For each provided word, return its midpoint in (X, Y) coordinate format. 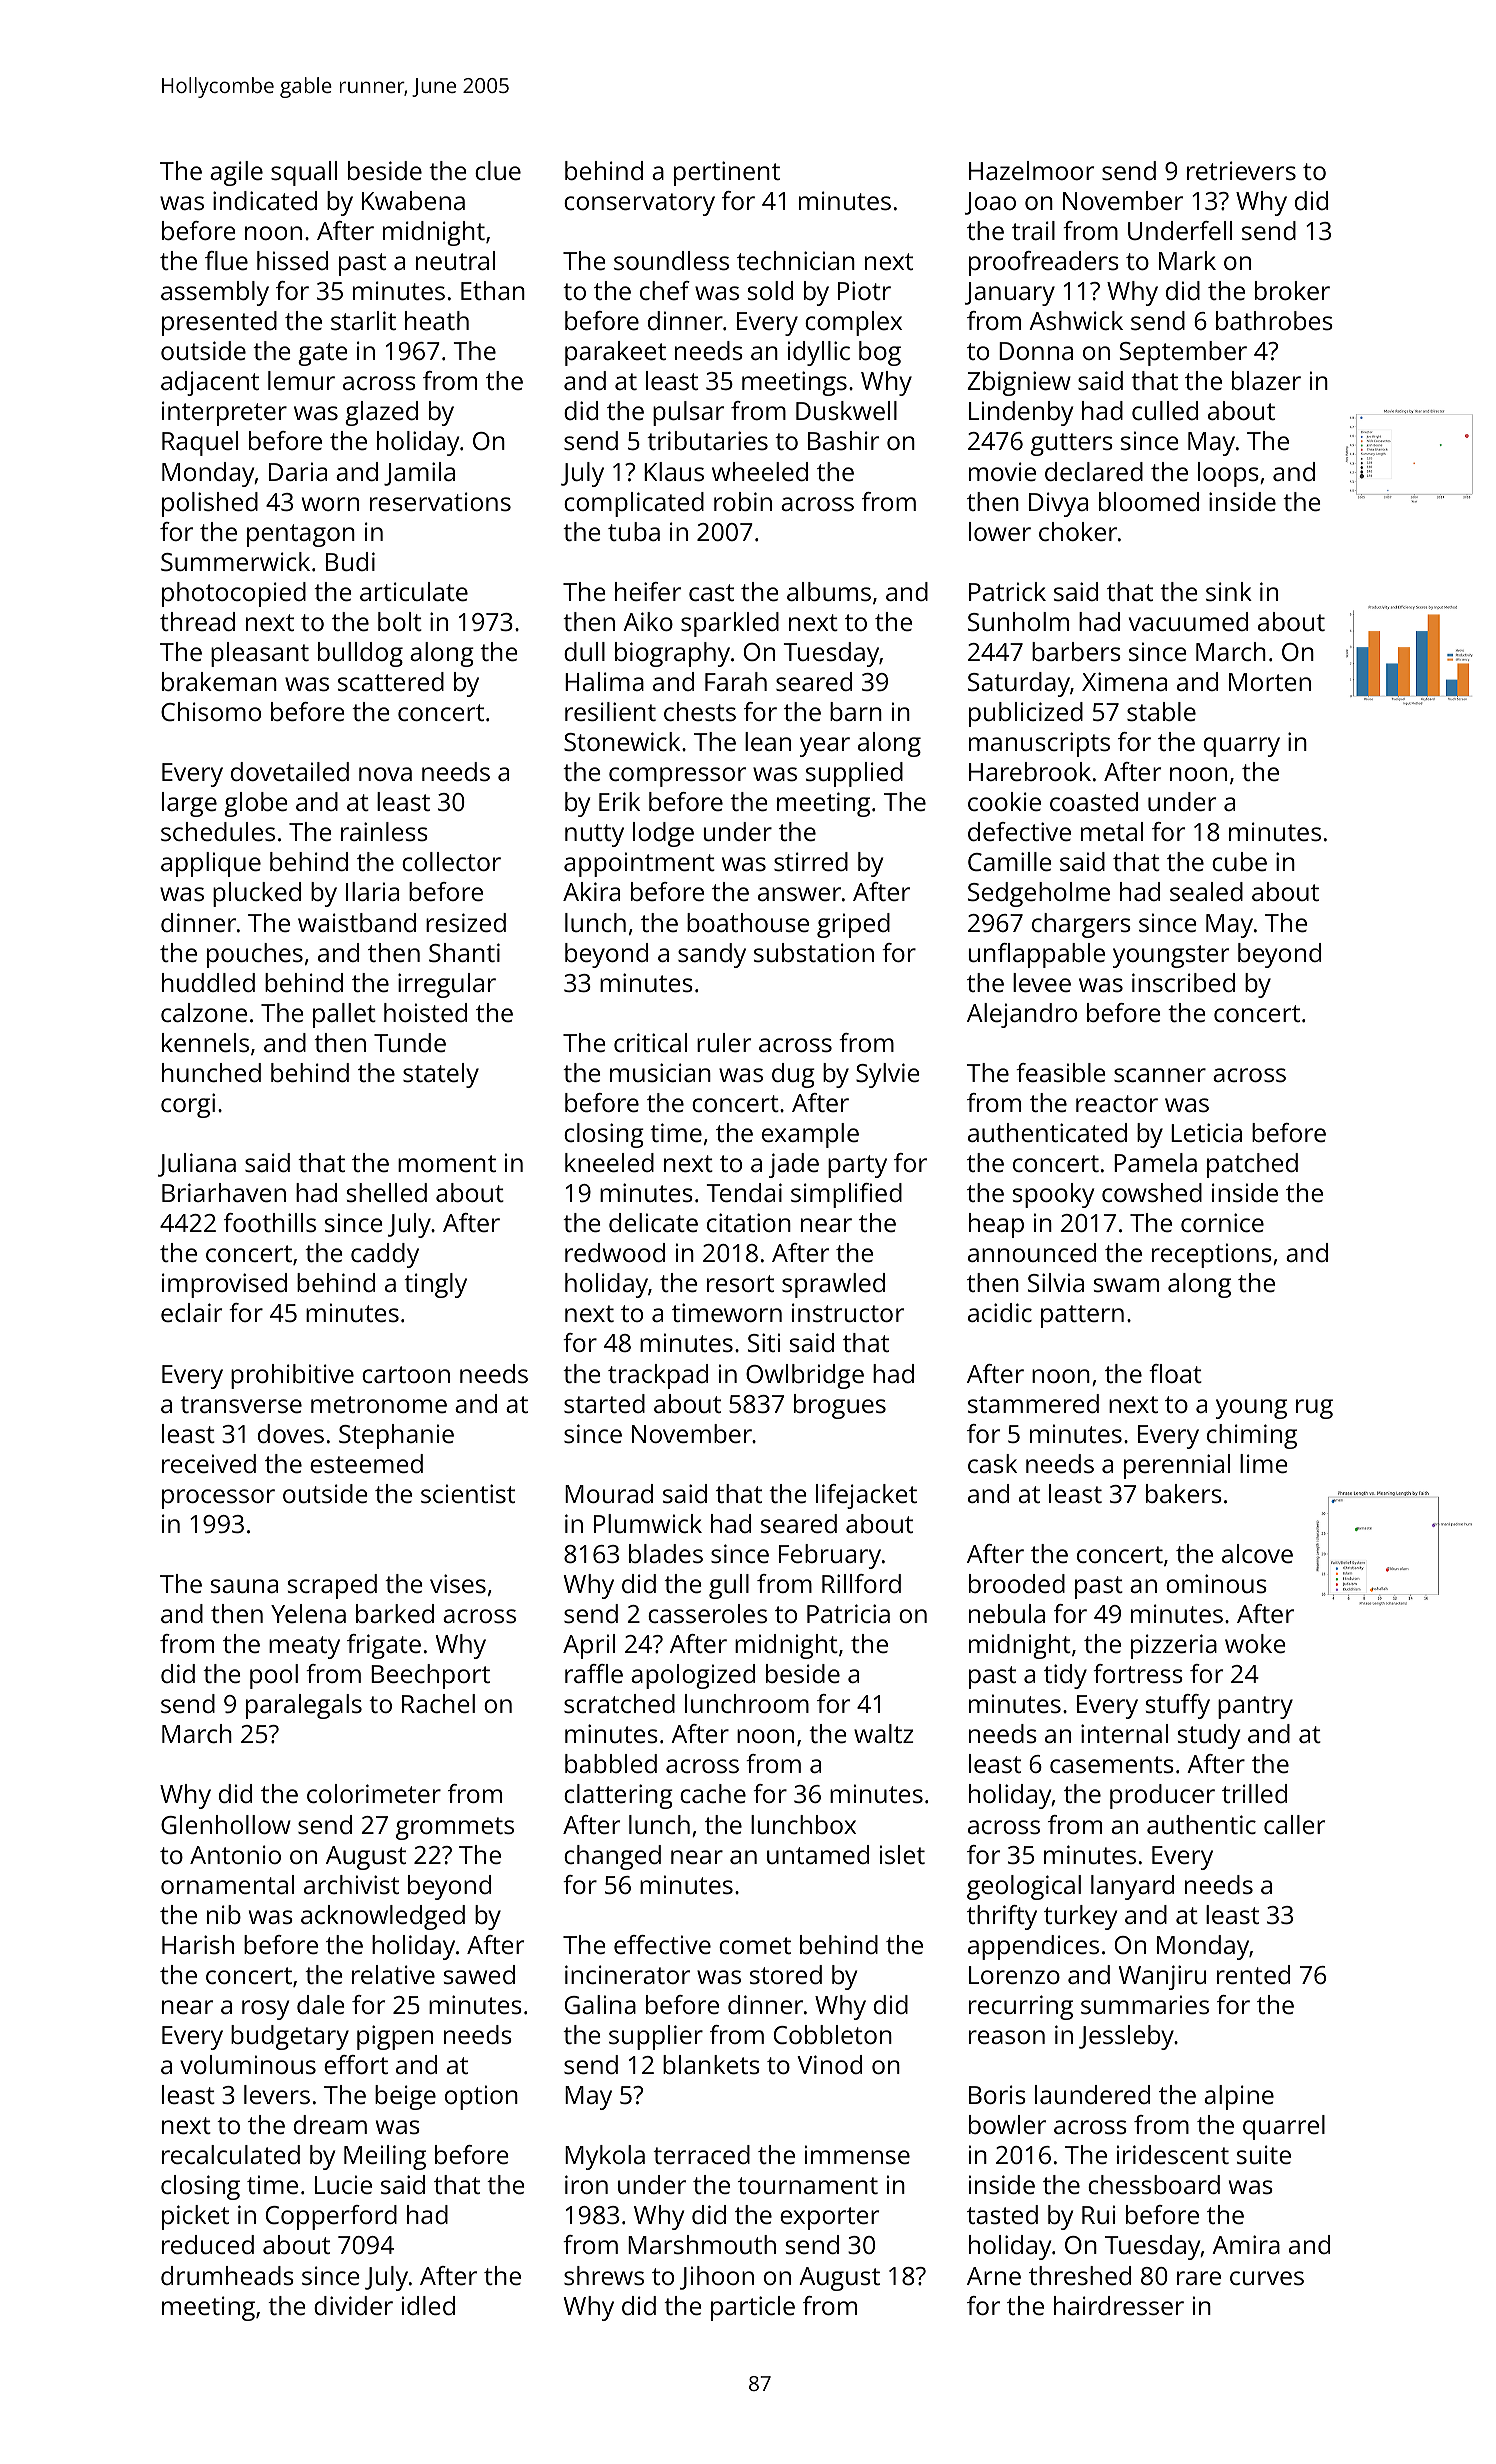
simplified (846, 1195)
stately (441, 1075)
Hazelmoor (1031, 170)
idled (428, 2305)
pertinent (727, 173)
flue (226, 260)
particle (753, 2308)
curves (1267, 2278)
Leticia (1206, 1132)
